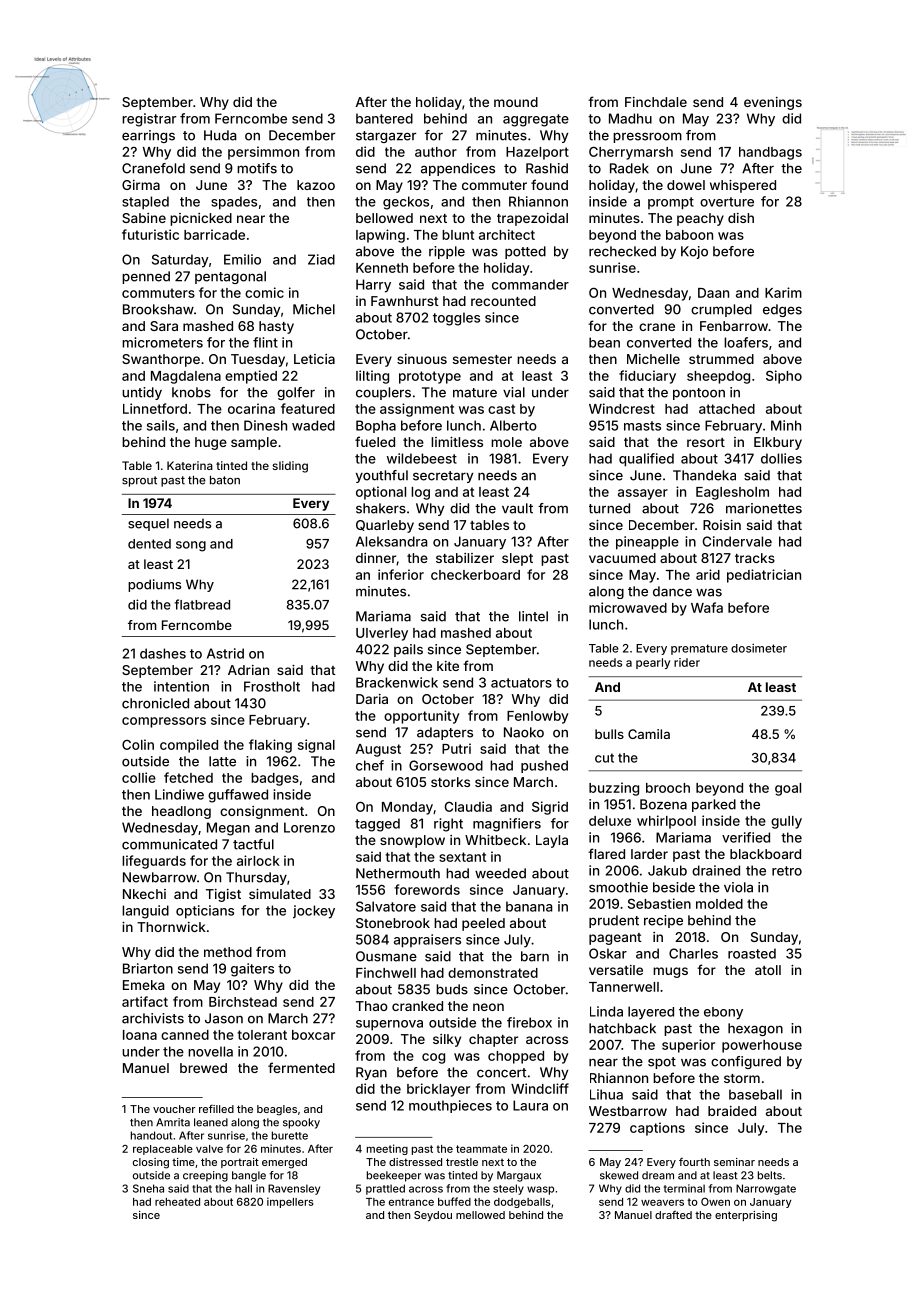  What do you see at coordinates (381, 508) in the image?
I see `shakers` at bounding box center [381, 508].
